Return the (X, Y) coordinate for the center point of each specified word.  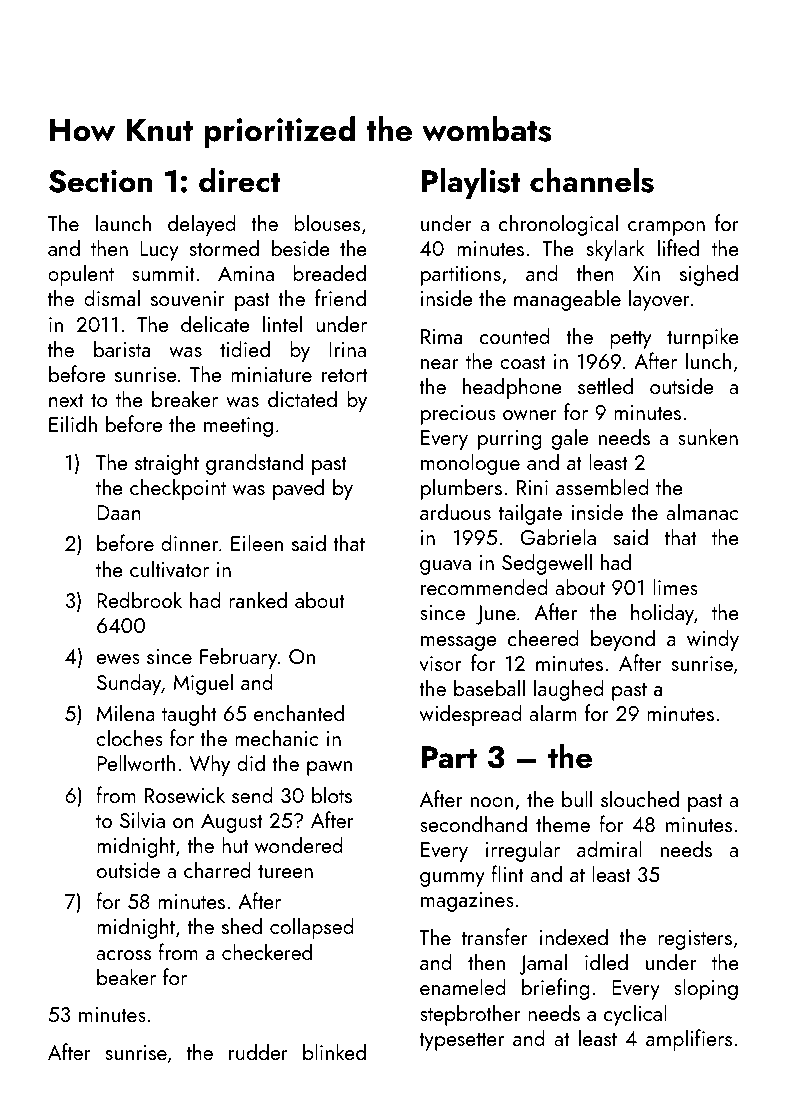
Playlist (471, 183)
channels (592, 180)
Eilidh (73, 423)
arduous (455, 511)
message (458, 643)
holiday (662, 614)
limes (675, 586)
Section (100, 181)
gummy (452, 879)
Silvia (142, 819)
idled (606, 961)
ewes (118, 659)
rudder (258, 1051)
